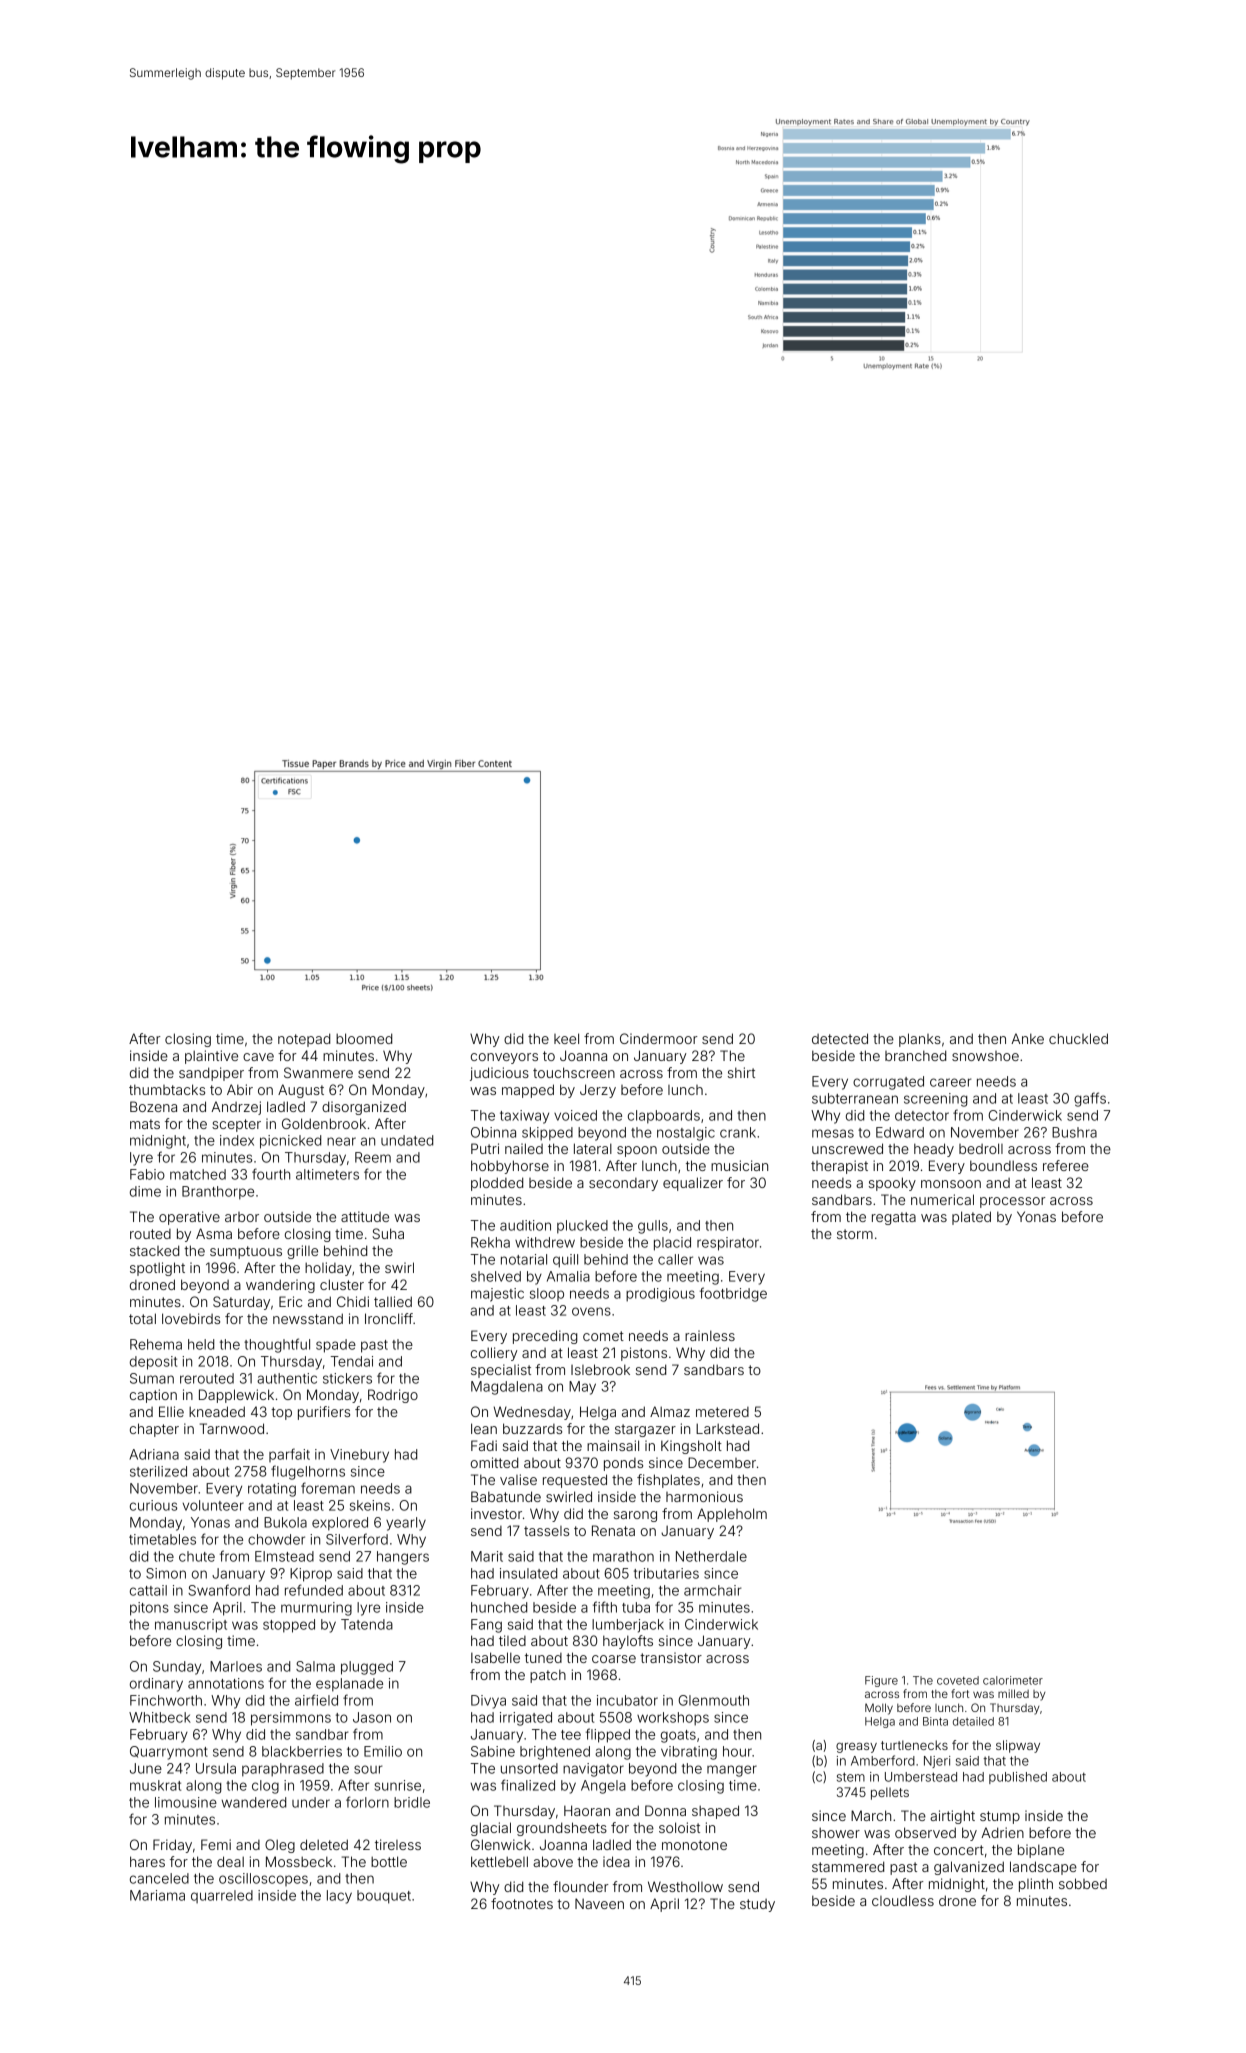 The width and height of the image is (1246, 2053). Describe the element at coordinates (894, 1218) in the image. I see `regatta` at that location.
